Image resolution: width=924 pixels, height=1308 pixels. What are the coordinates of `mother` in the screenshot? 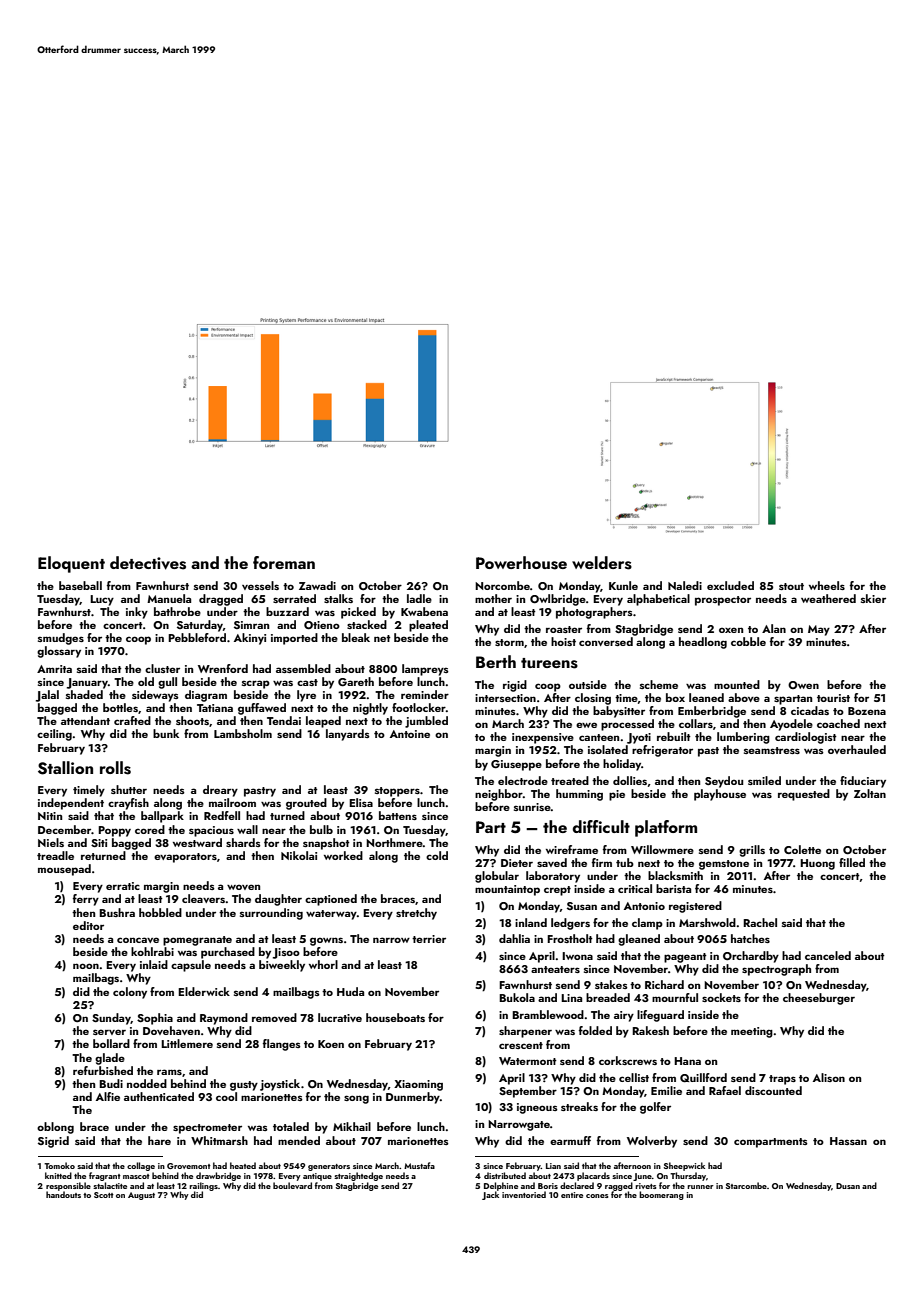 It's located at (493, 598).
